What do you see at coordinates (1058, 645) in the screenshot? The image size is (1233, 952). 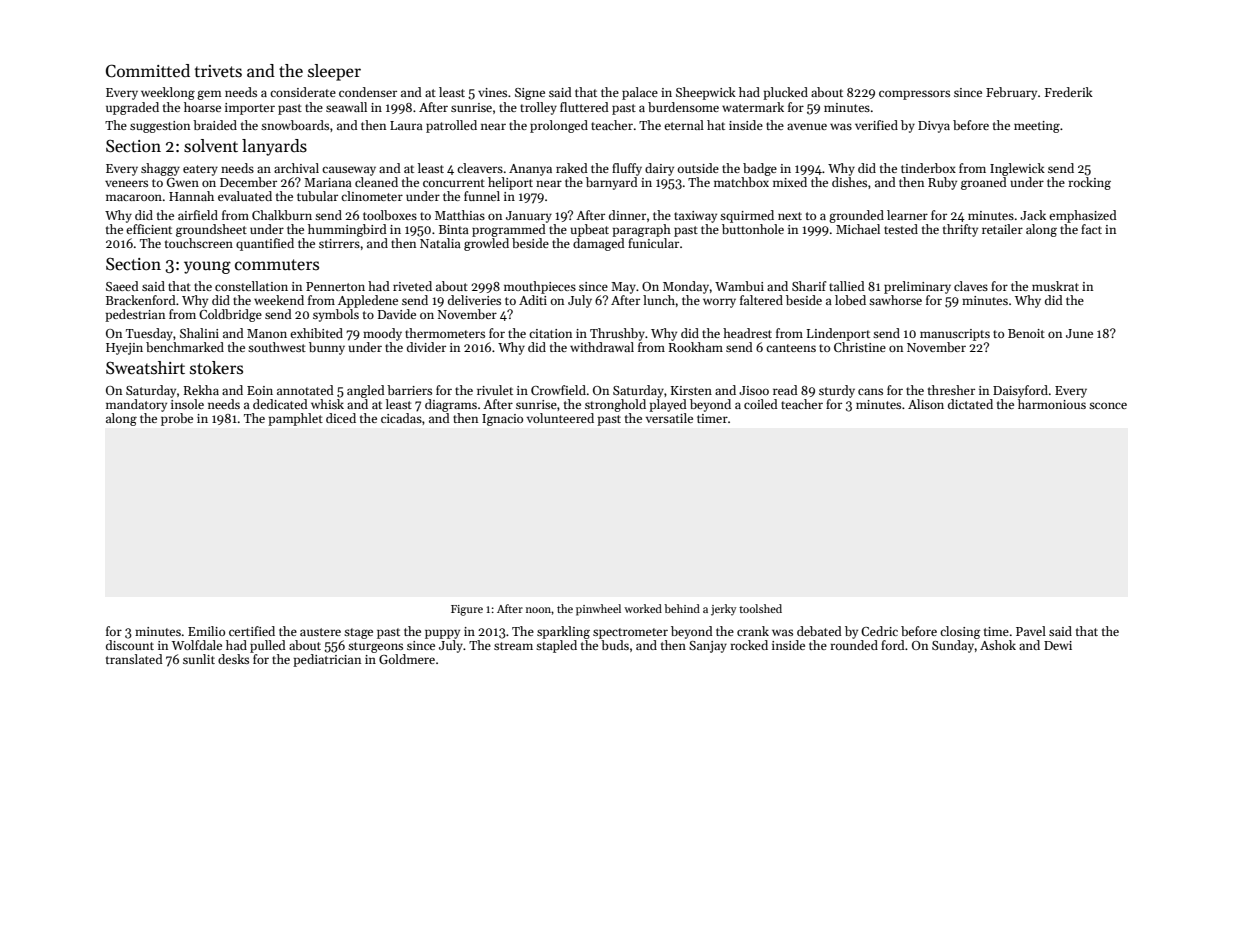 I see `Dewi` at bounding box center [1058, 645].
